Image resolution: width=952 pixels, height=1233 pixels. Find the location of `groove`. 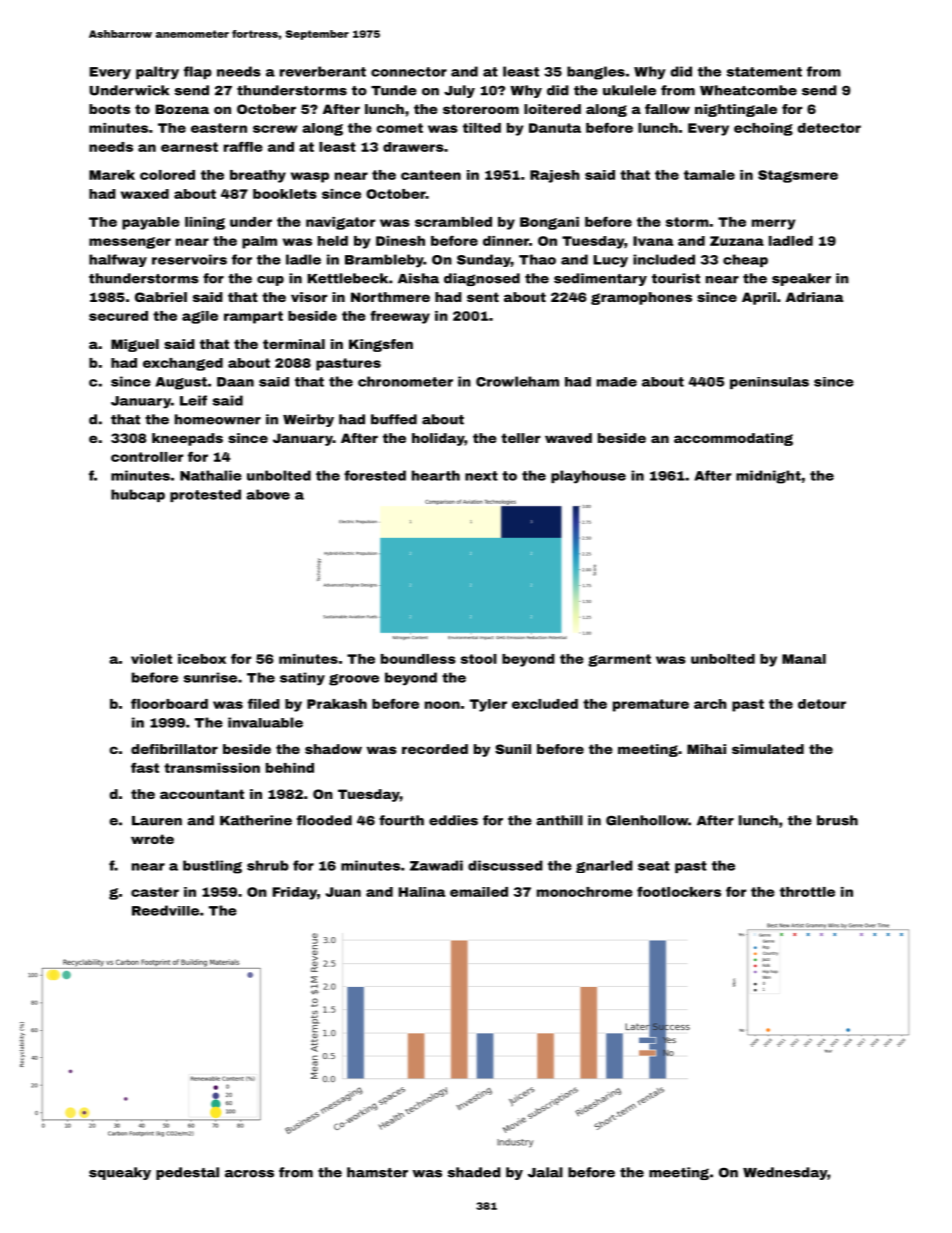

groove is located at coordinates (354, 680).
